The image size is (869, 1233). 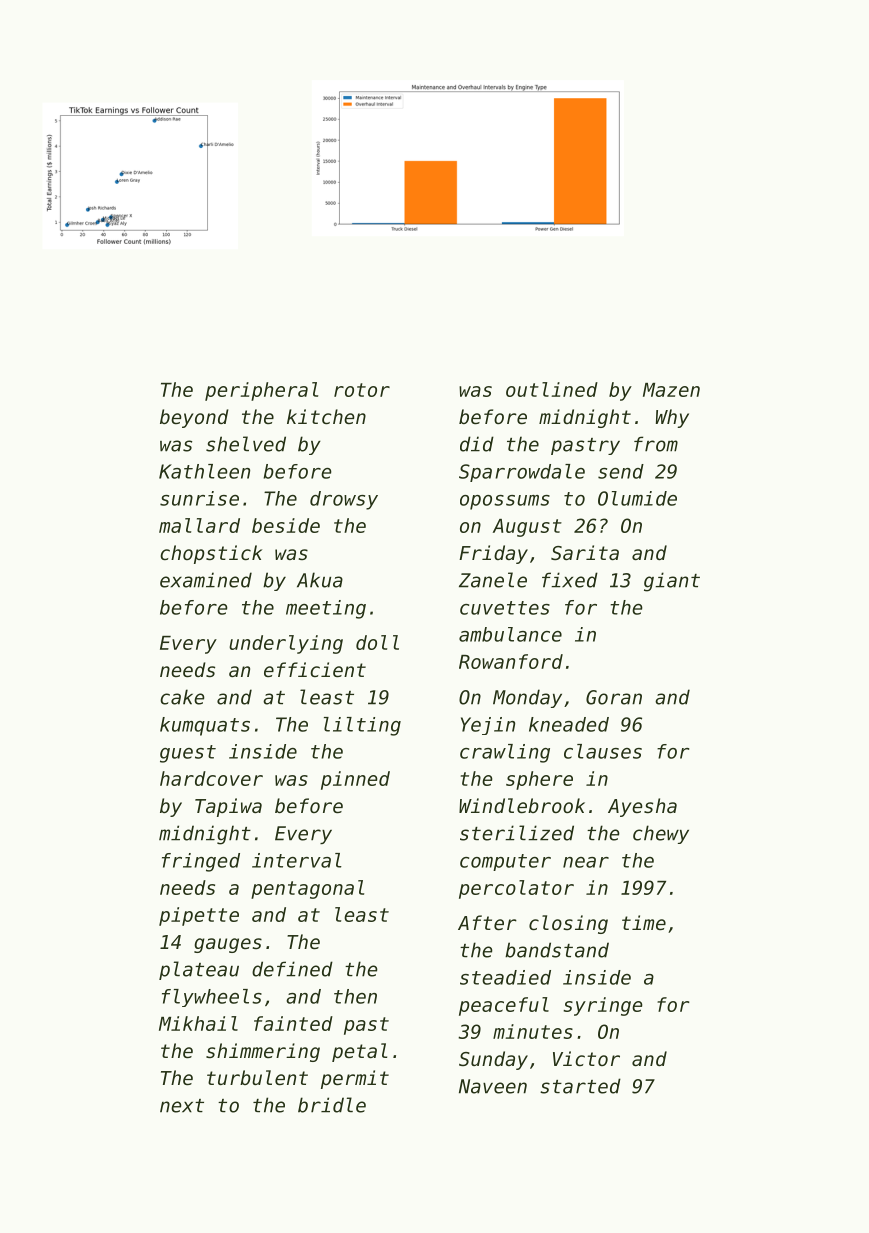 I want to click on outlined, so click(x=552, y=389).
